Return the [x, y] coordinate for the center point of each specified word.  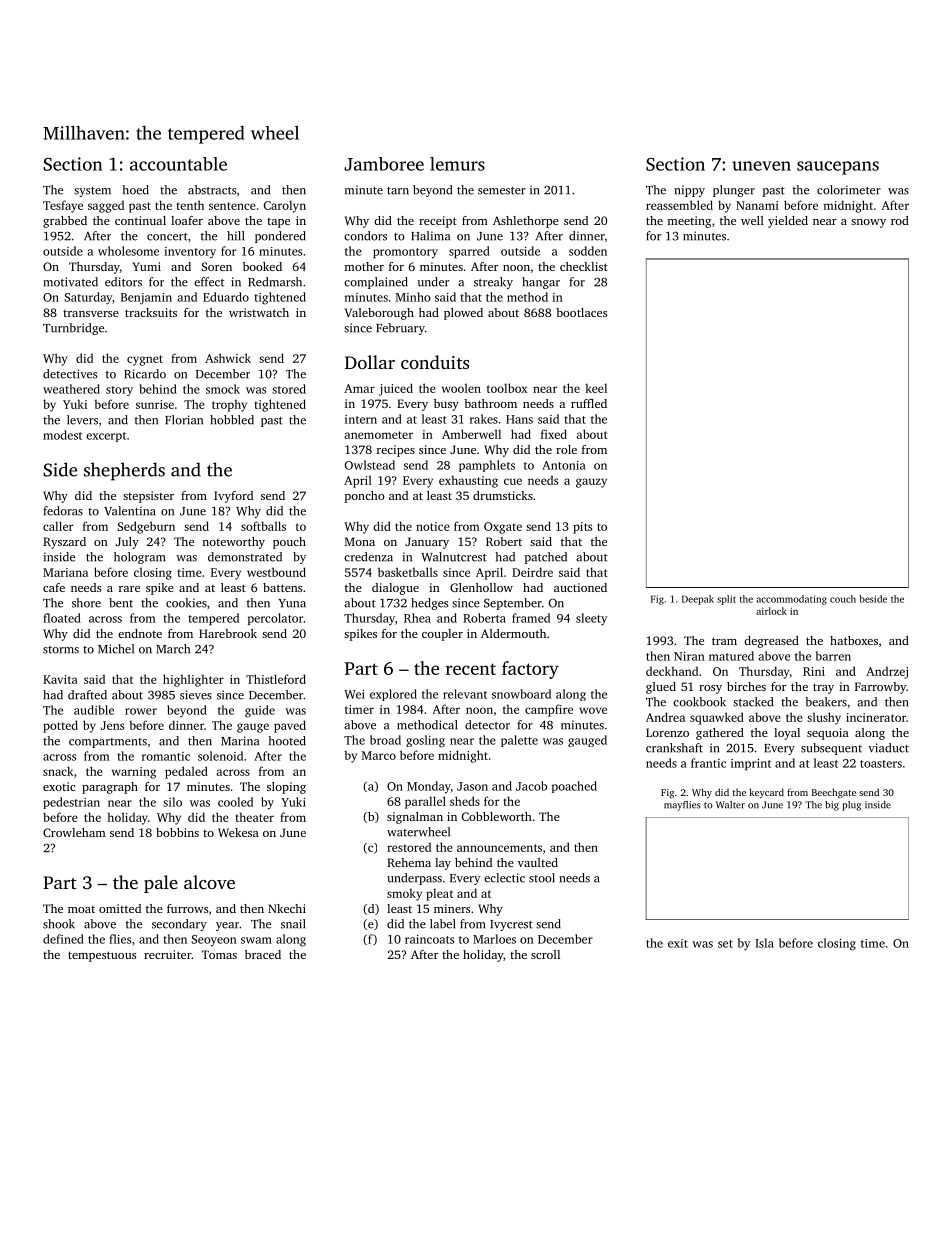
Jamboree [384, 164]
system [92, 192]
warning [134, 773]
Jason [472, 786]
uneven [761, 166]
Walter [730, 805]
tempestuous [102, 956]
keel [596, 388]
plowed [463, 314]
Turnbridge [73, 329]
